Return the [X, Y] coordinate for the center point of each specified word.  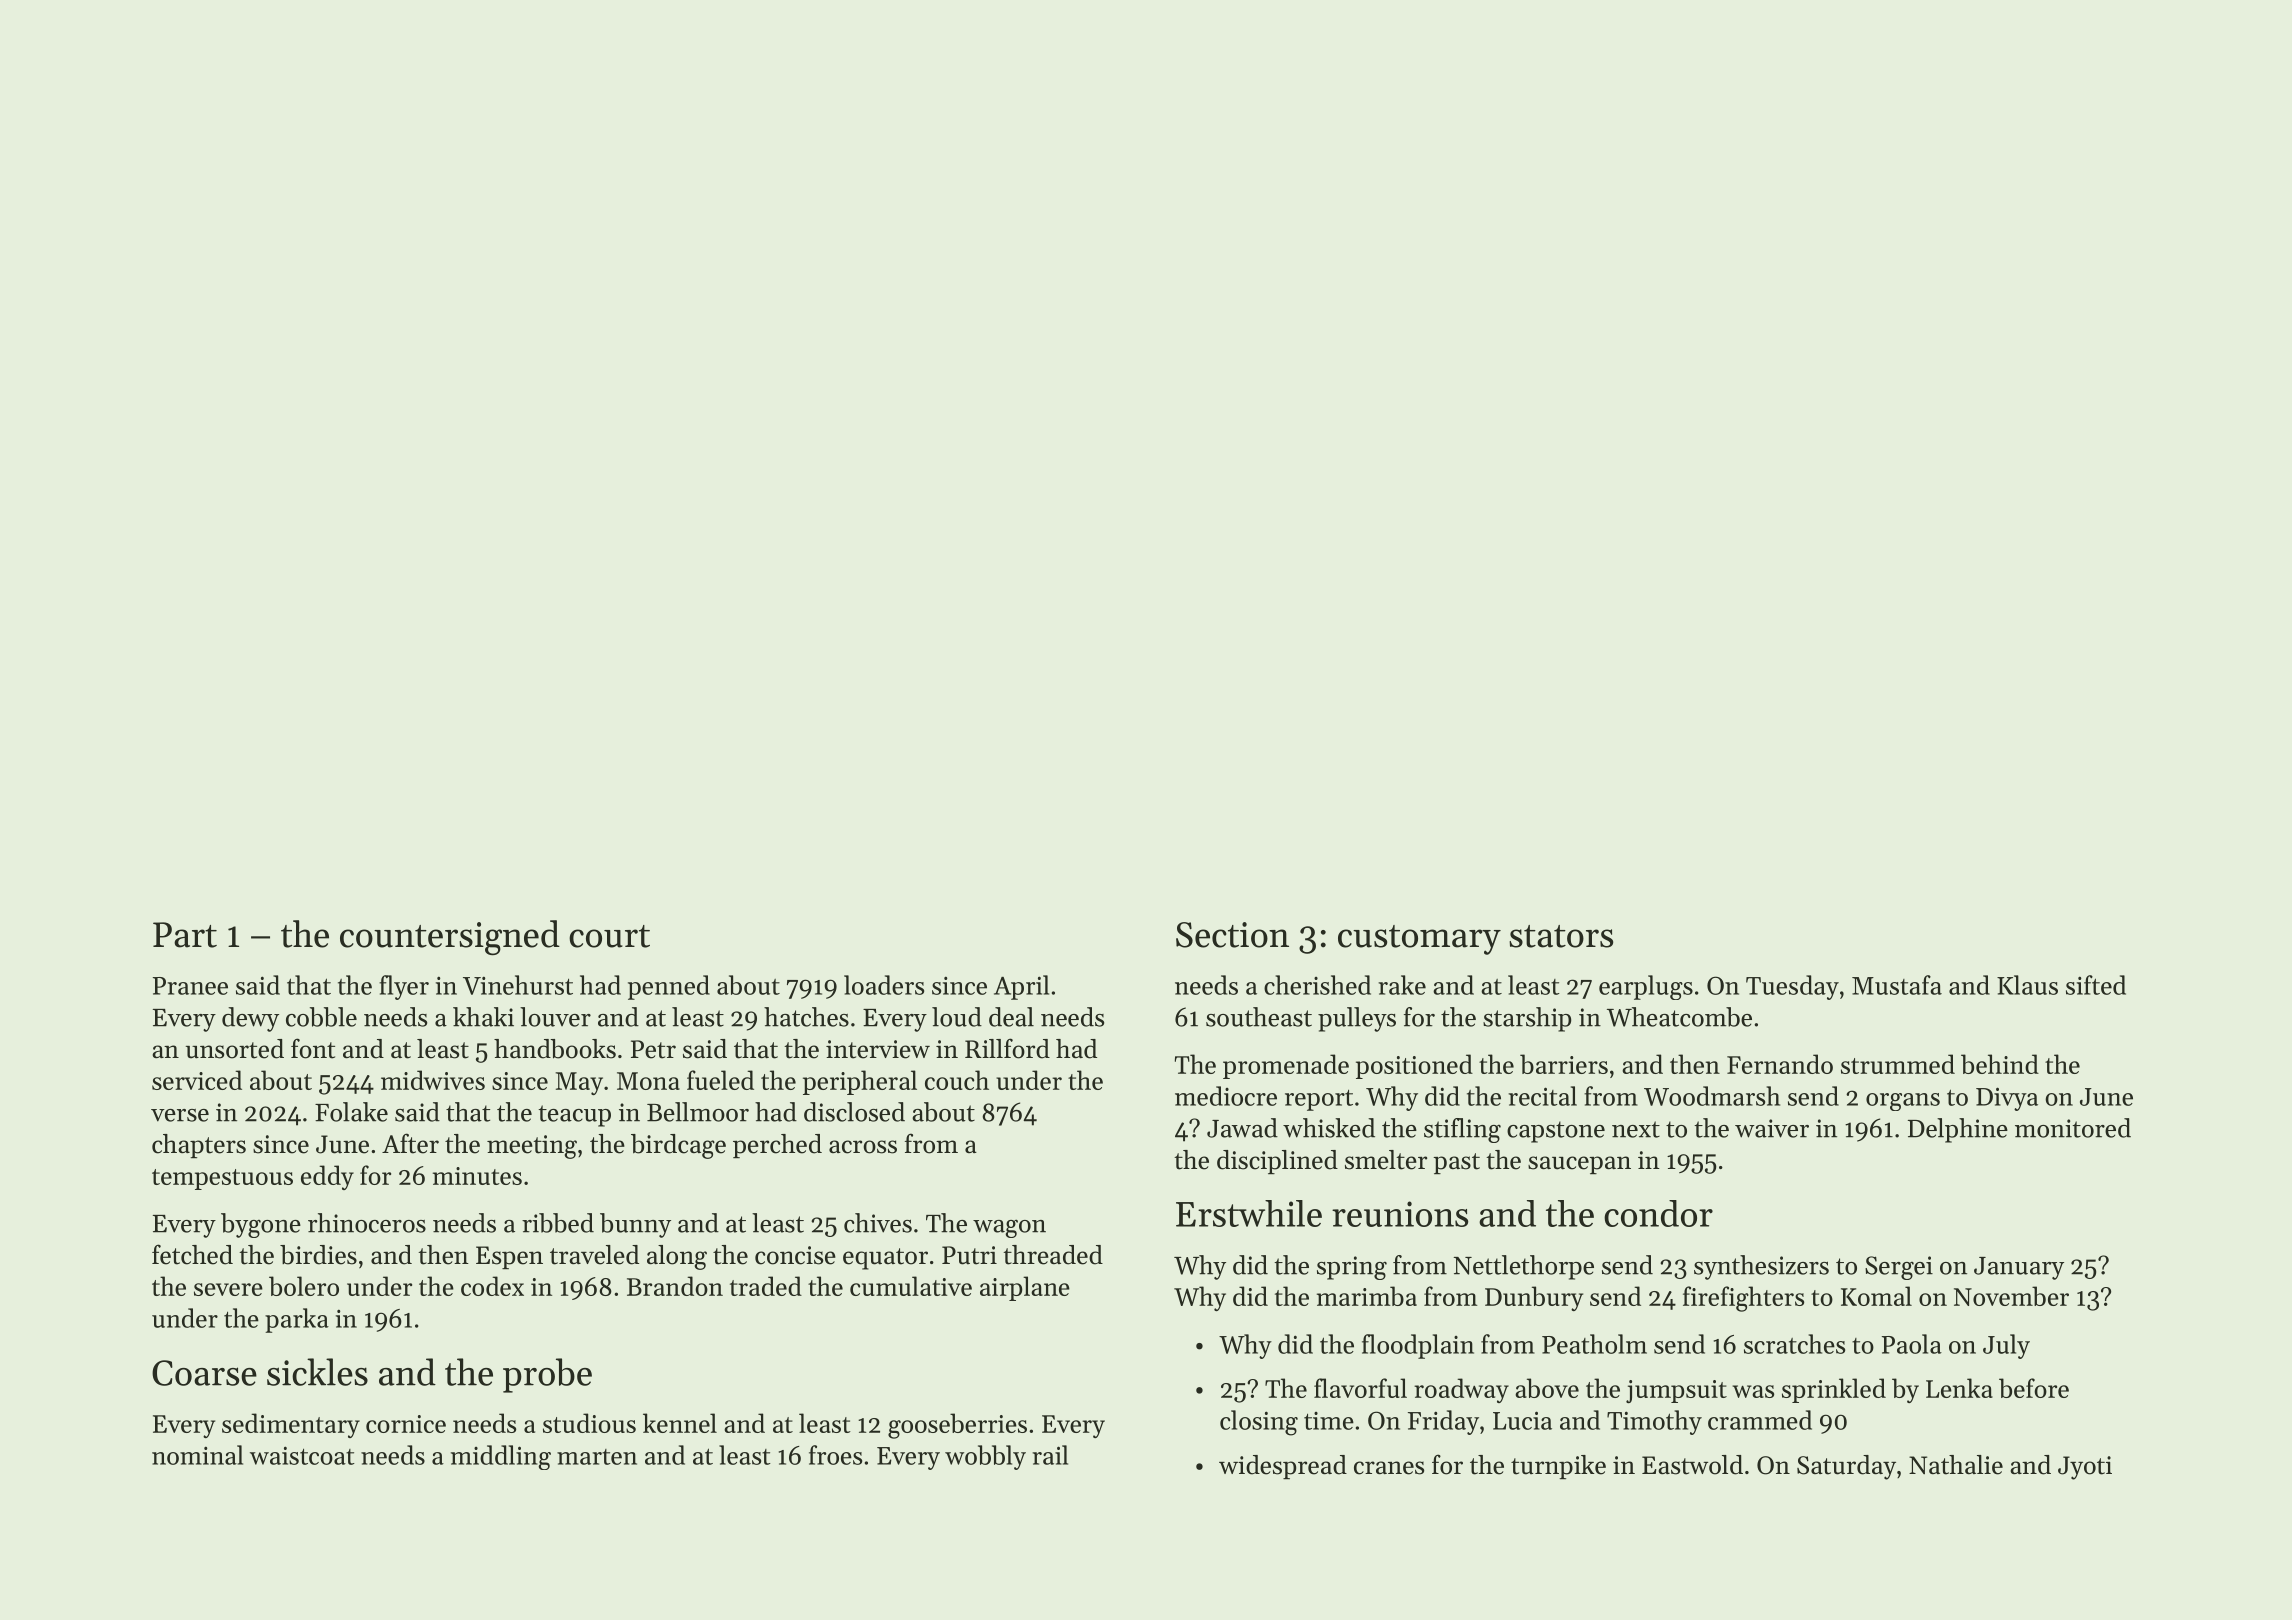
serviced [197, 1080]
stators [1561, 936]
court [609, 936]
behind [2000, 1064]
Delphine [1958, 1130]
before [2034, 1388]
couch [957, 1080]
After [410, 1143]
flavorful [1360, 1388]
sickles [317, 1372]
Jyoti [2085, 1468]
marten [597, 1457]
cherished [1317, 985]
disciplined [1277, 1162]
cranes [1389, 1468]
